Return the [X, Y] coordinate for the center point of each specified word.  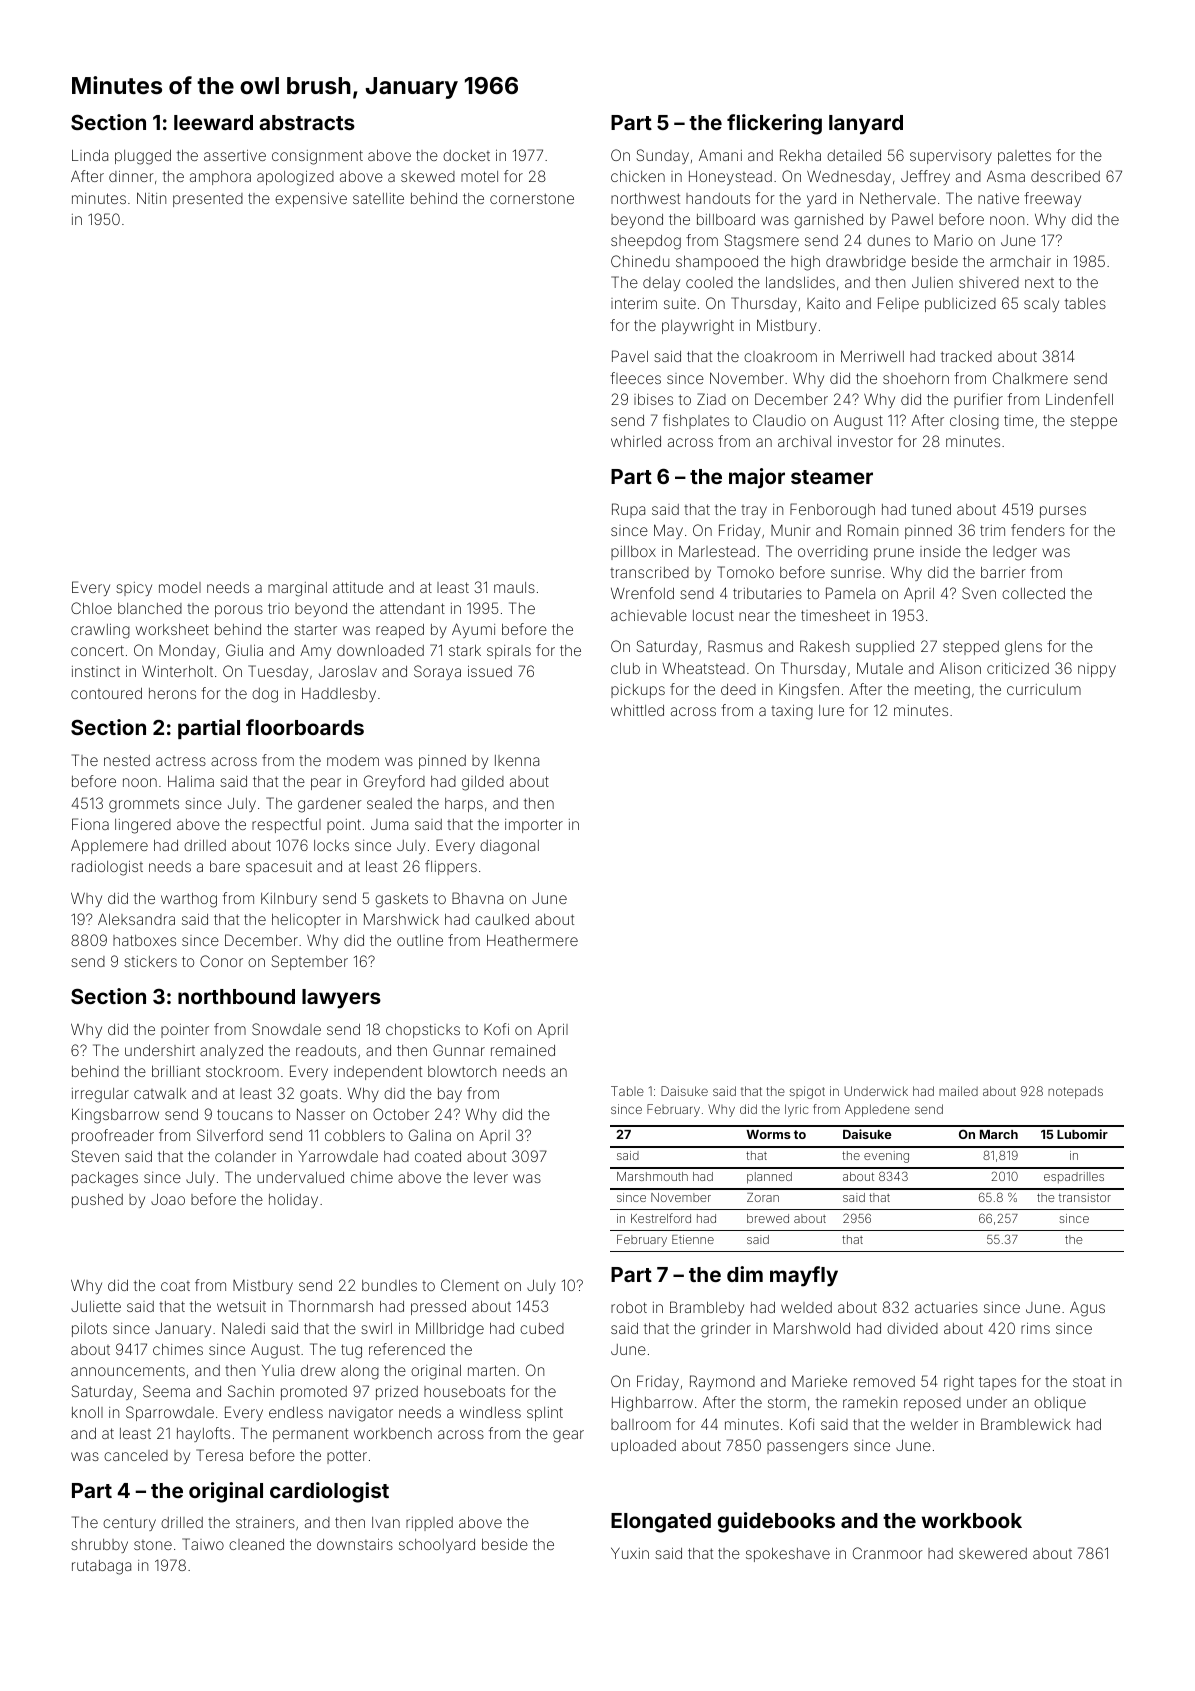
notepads [1075, 1092]
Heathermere [532, 940]
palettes [1024, 157]
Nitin [151, 198]
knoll [87, 1412]
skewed [428, 176]
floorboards [305, 727]
